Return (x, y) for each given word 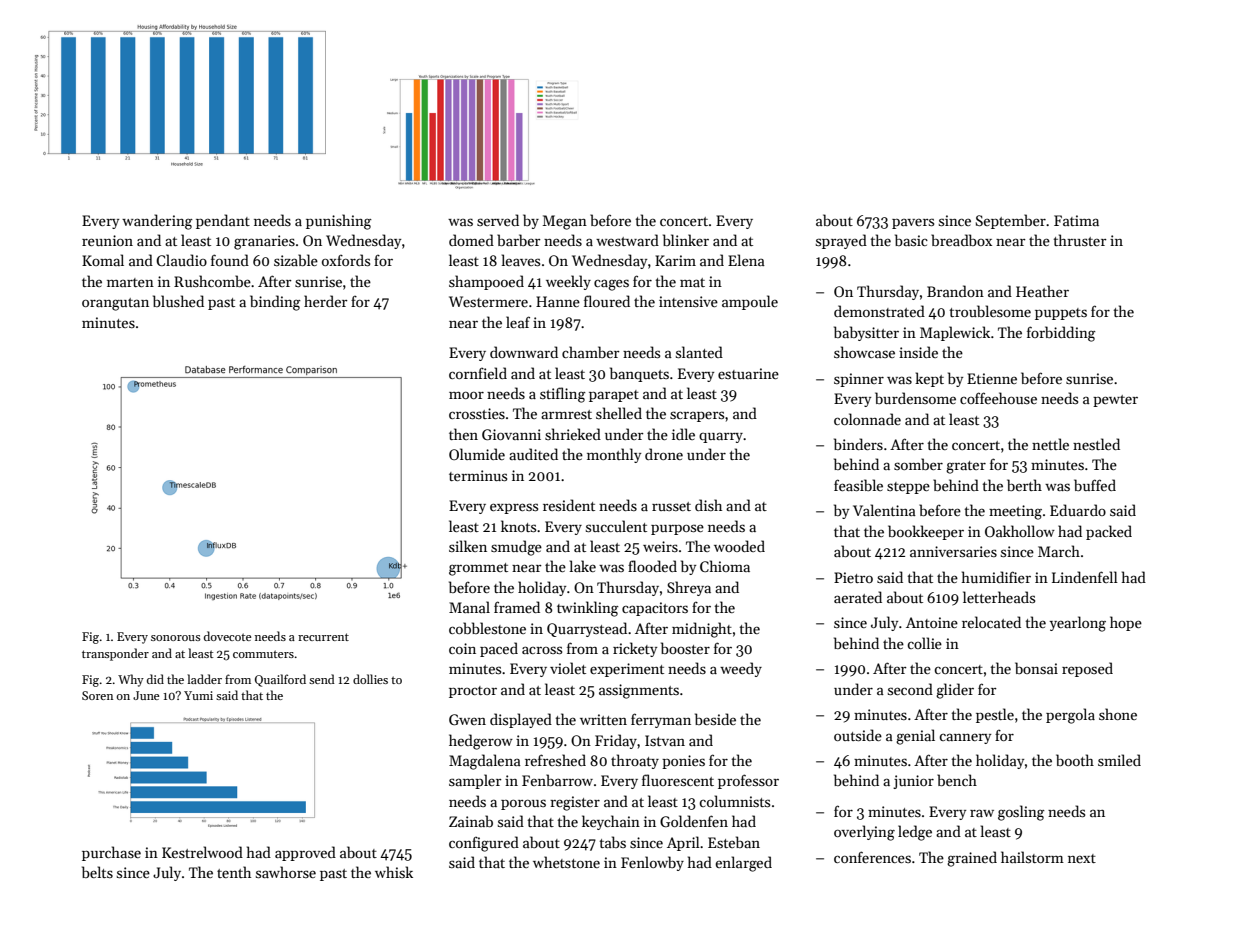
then (463, 434)
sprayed (841, 241)
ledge (915, 833)
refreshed (555, 760)
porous (523, 804)
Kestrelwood (202, 852)
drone (664, 454)
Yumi (198, 695)
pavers (913, 223)
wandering (157, 222)
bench (957, 780)
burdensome (915, 398)
